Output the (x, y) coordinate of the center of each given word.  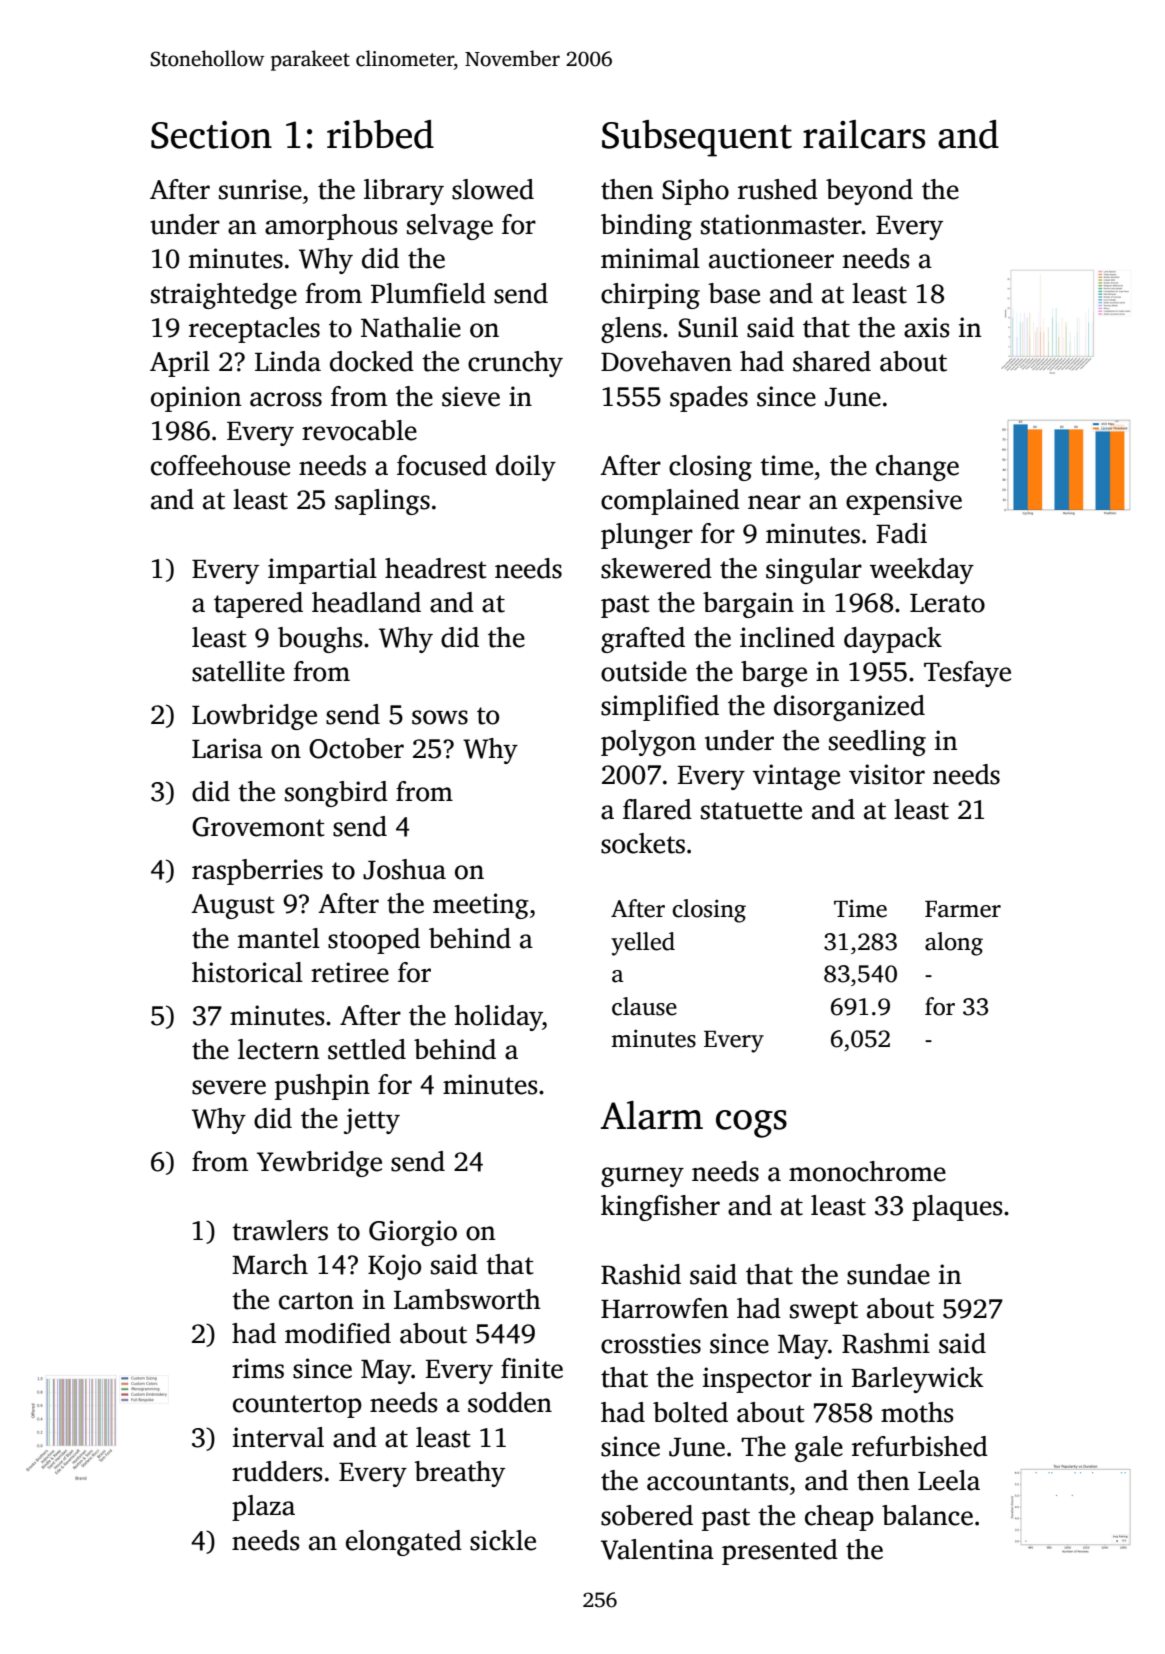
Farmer (963, 909)
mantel (279, 938)
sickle (503, 1540)
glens (631, 330)
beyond (869, 192)
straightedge (224, 296)
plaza (263, 1508)
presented (780, 1552)
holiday (498, 1018)
